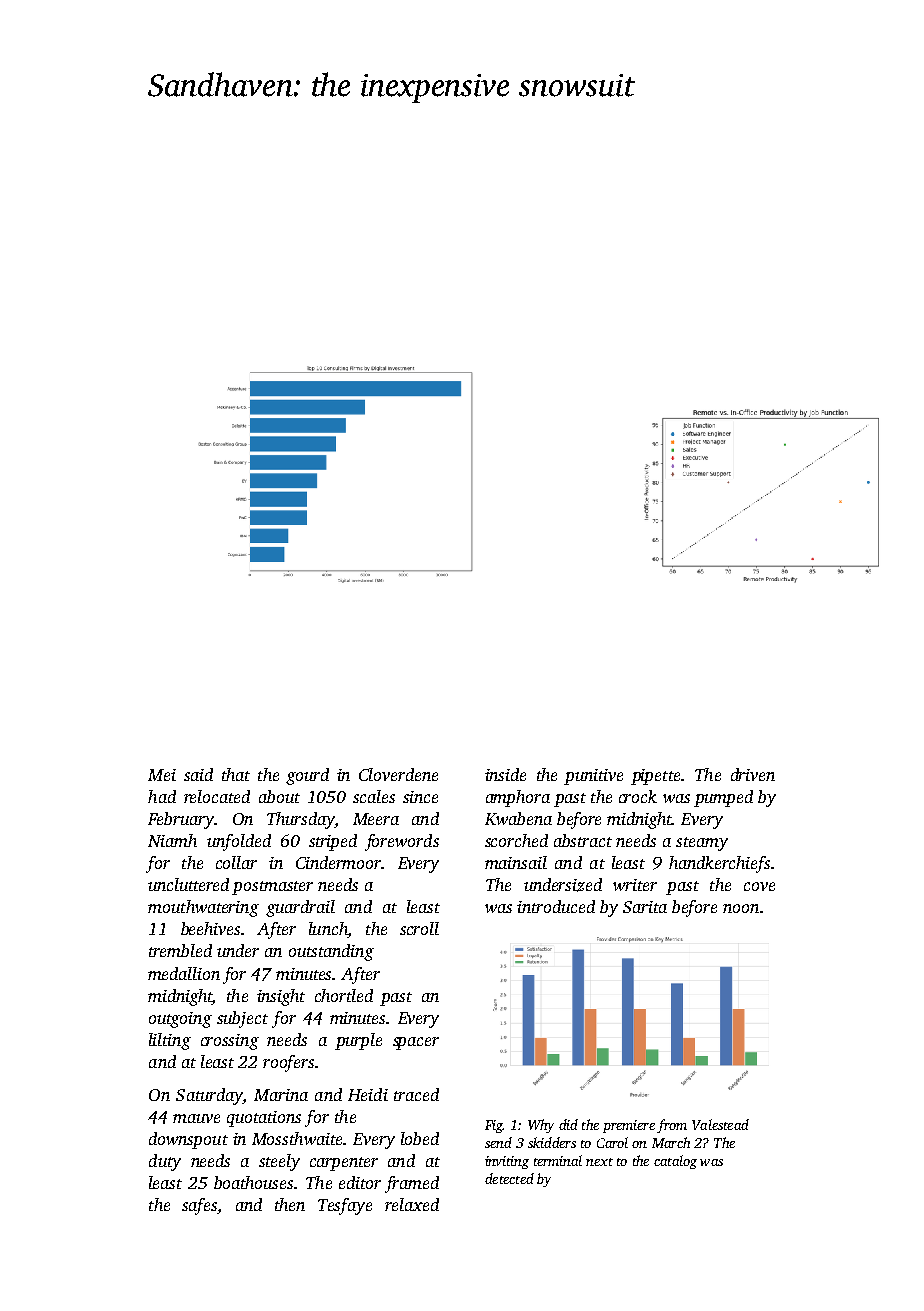 The width and height of the screenshot is (924, 1311). I want to click on then, so click(290, 1204).
